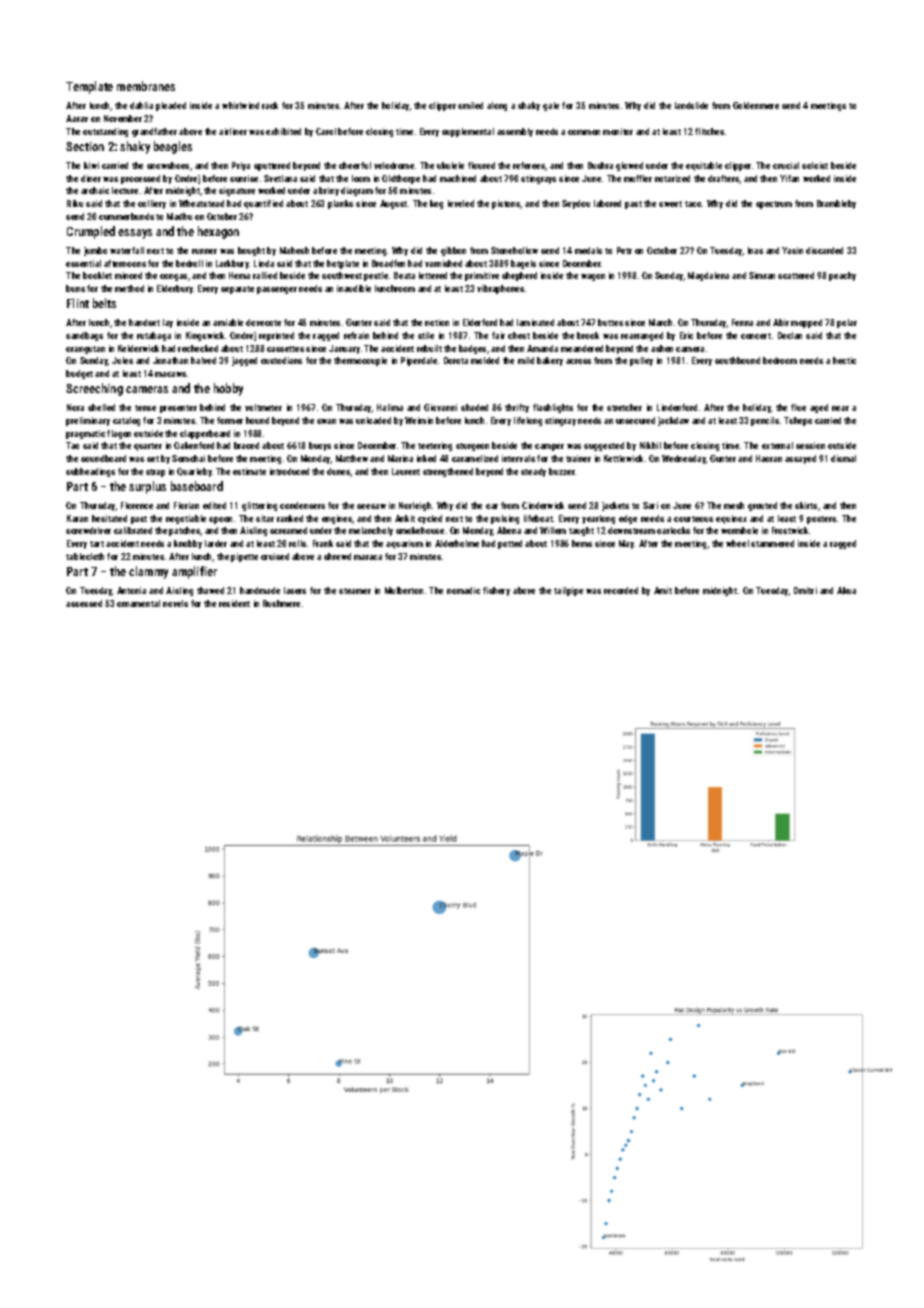 Image resolution: width=924 pixels, height=1308 pixels. What do you see at coordinates (650, 445) in the screenshot?
I see `Nikhil` at bounding box center [650, 445].
